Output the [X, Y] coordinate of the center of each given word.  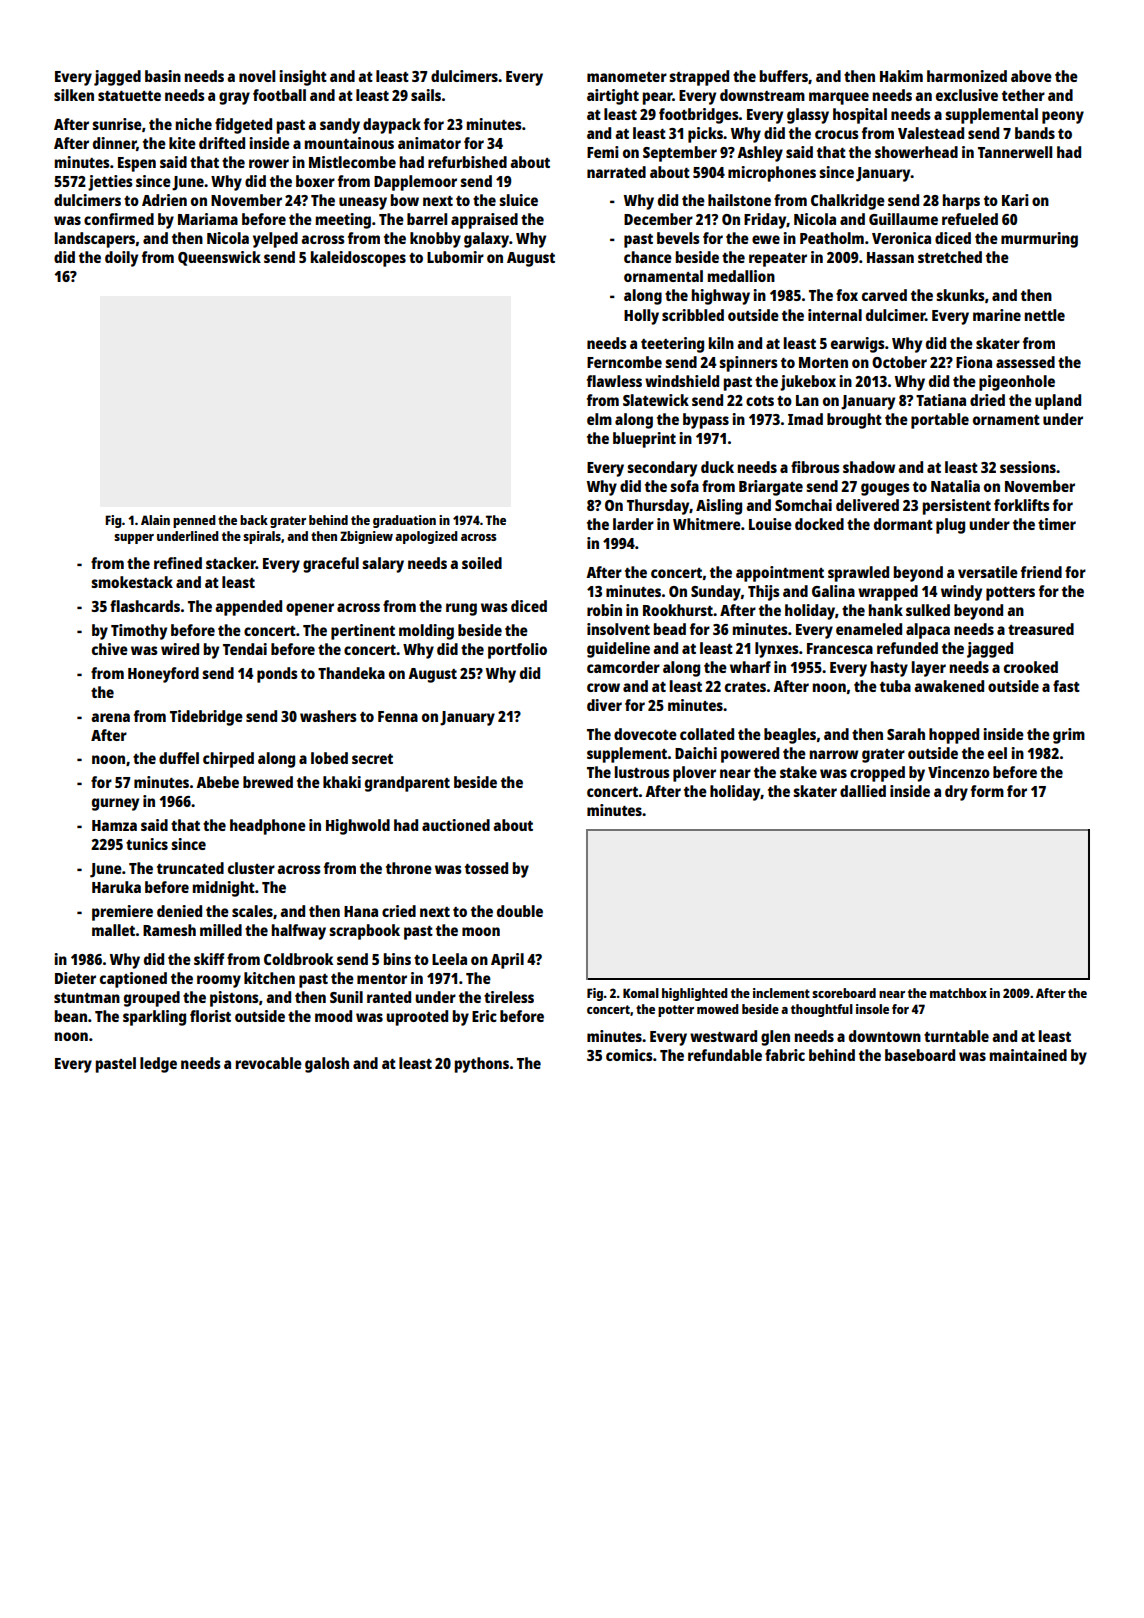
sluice [518, 200]
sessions [1028, 467]
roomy [219, 981]
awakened [949, 686]
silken [74, 95]
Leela [449, 959]
